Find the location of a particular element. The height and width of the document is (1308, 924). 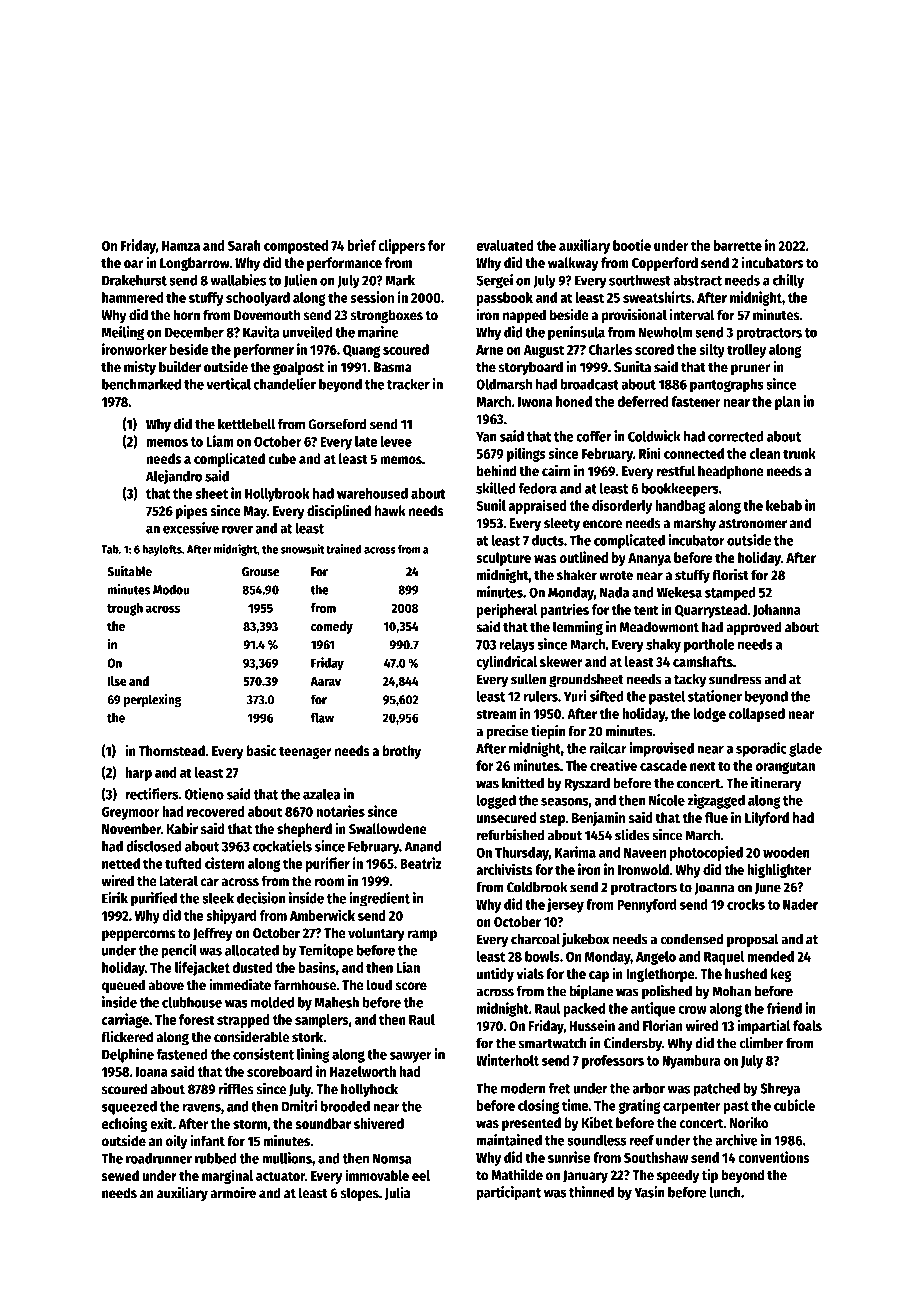

logged is located at coordinates (496, 802).
